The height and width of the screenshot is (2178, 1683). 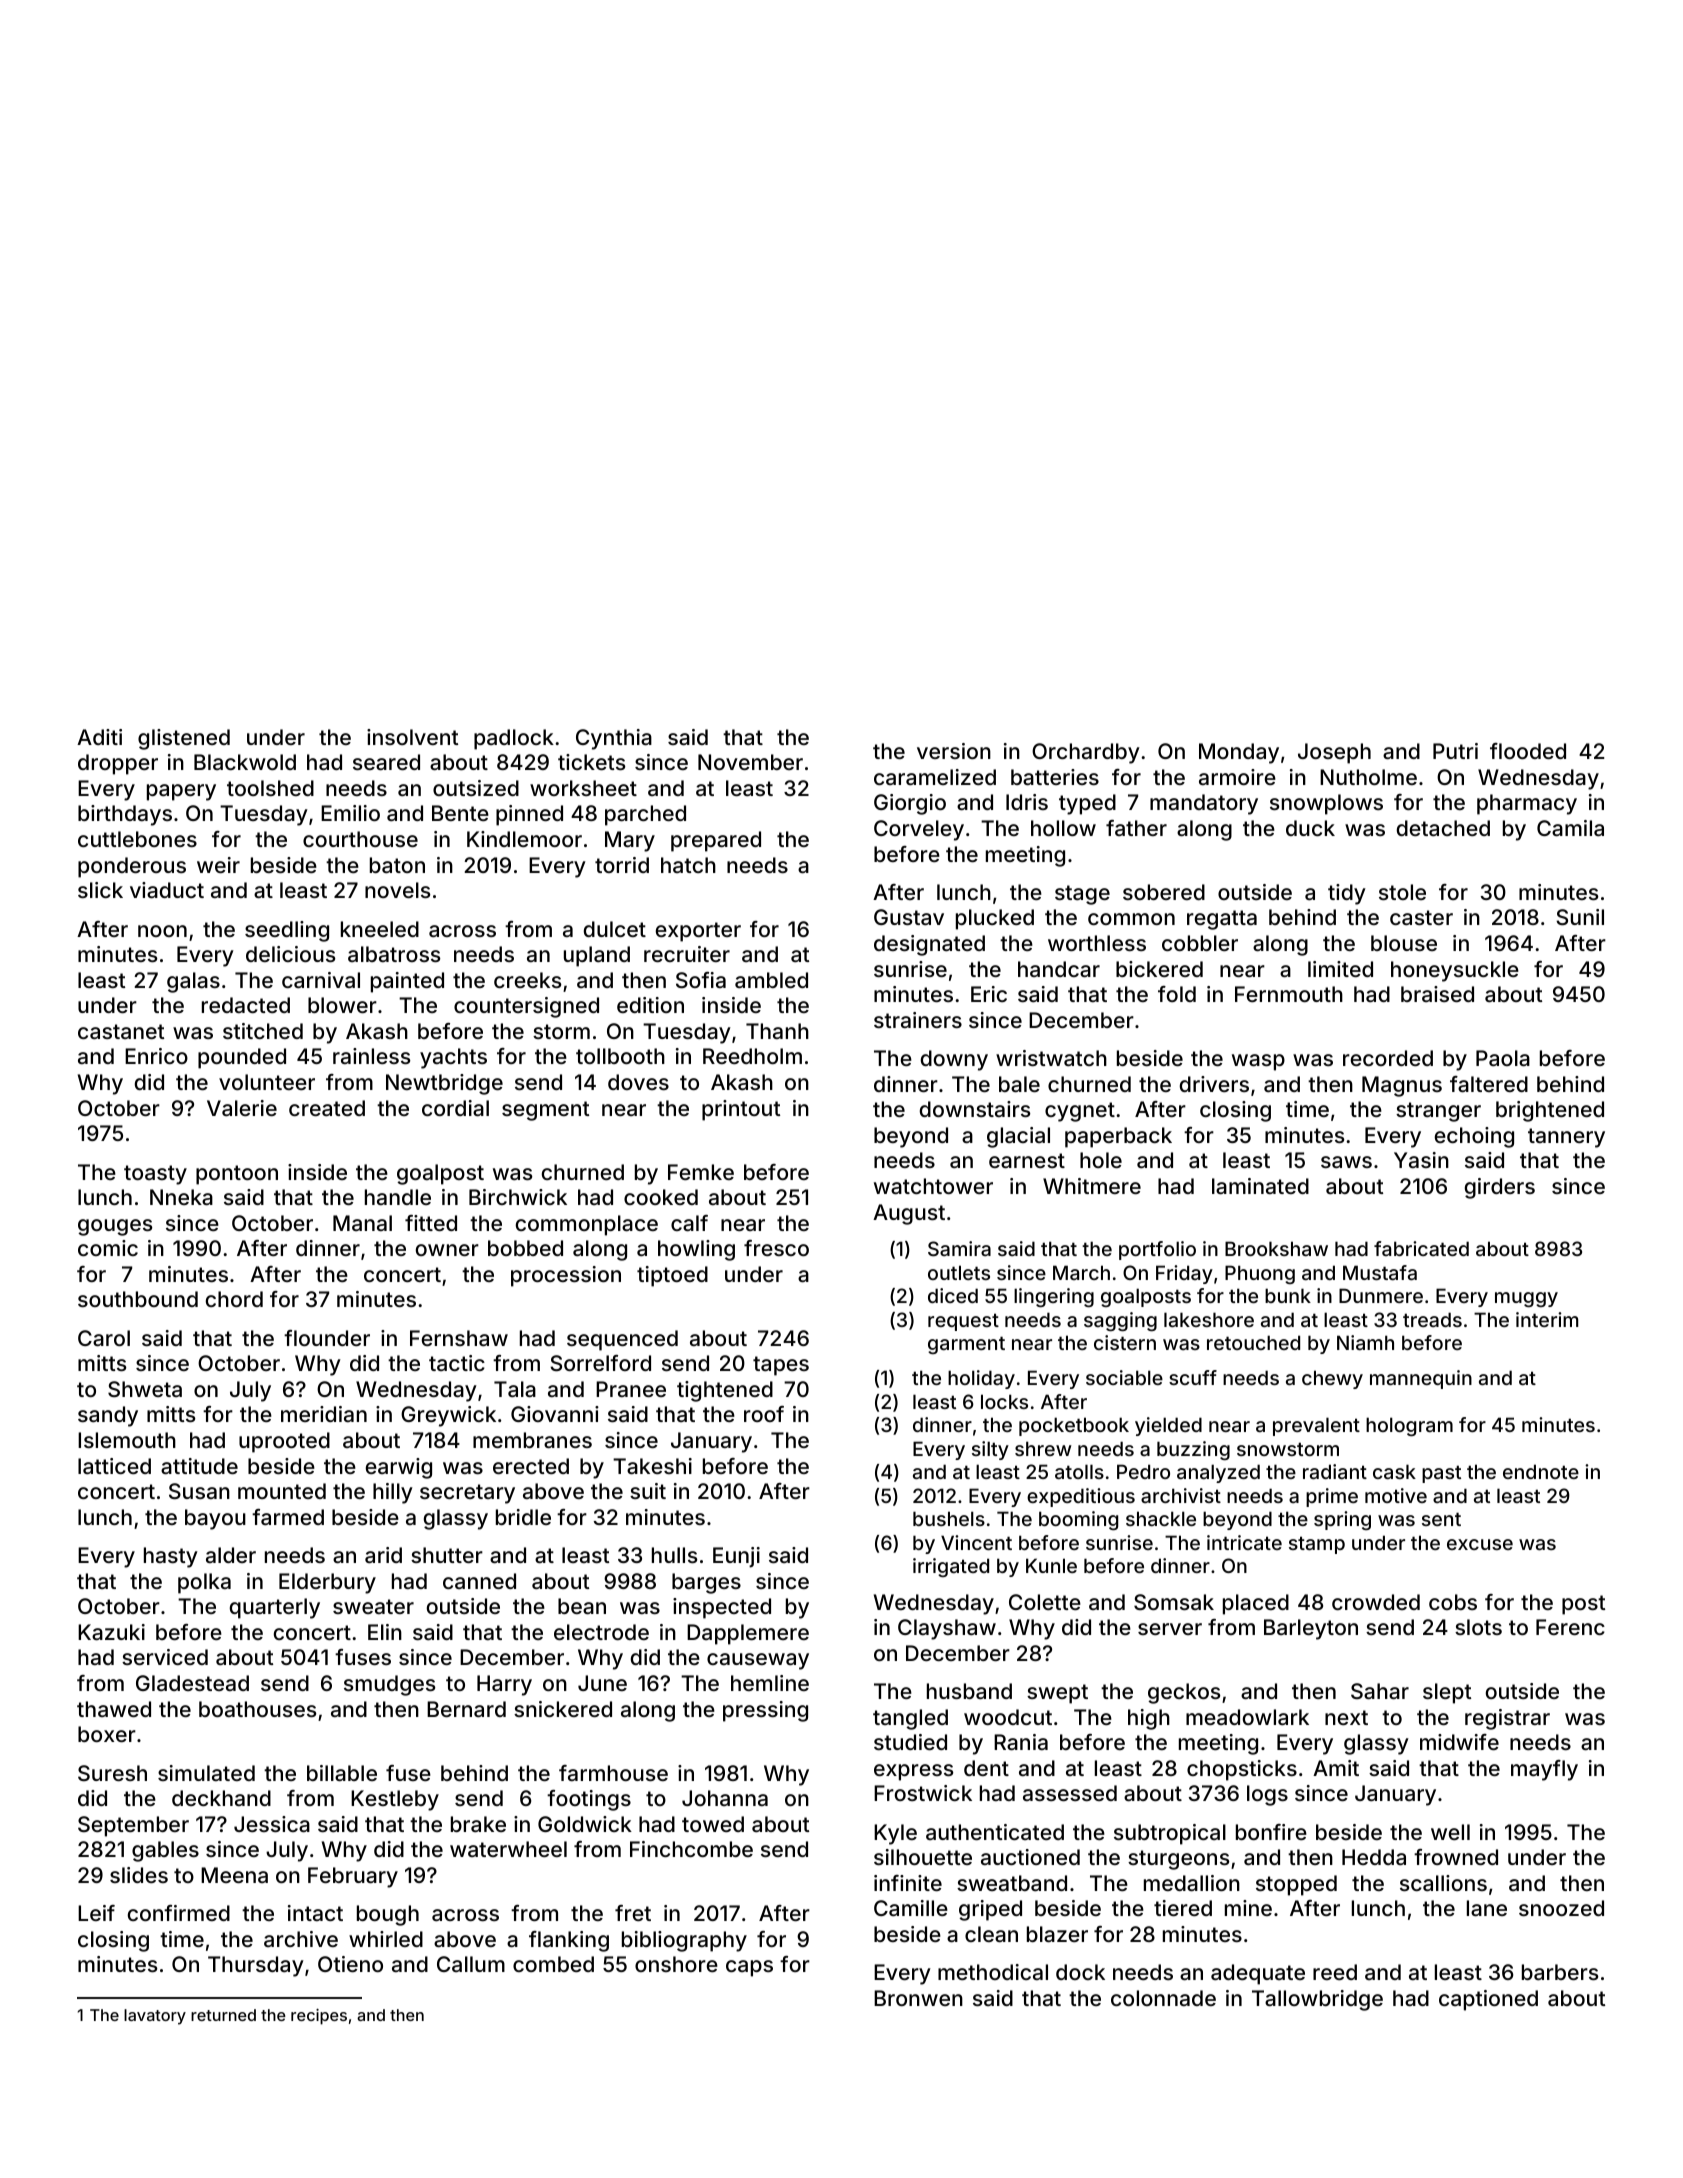 What do you see at coordinates (1181, 1495) in the screenshot?
I see `archivist` at bounding box center [1181, 1495].
